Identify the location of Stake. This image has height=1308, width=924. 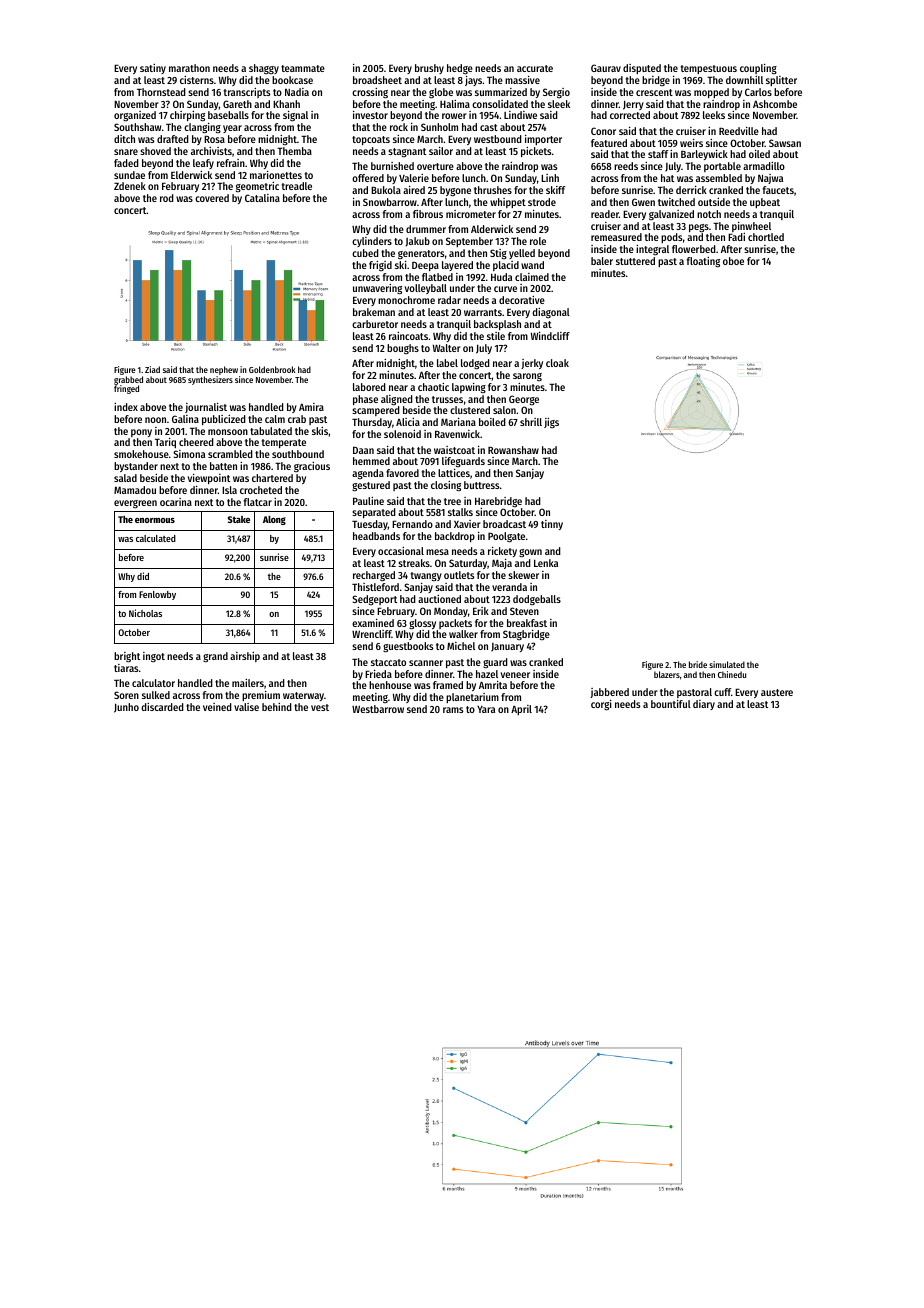
(239, 519).
